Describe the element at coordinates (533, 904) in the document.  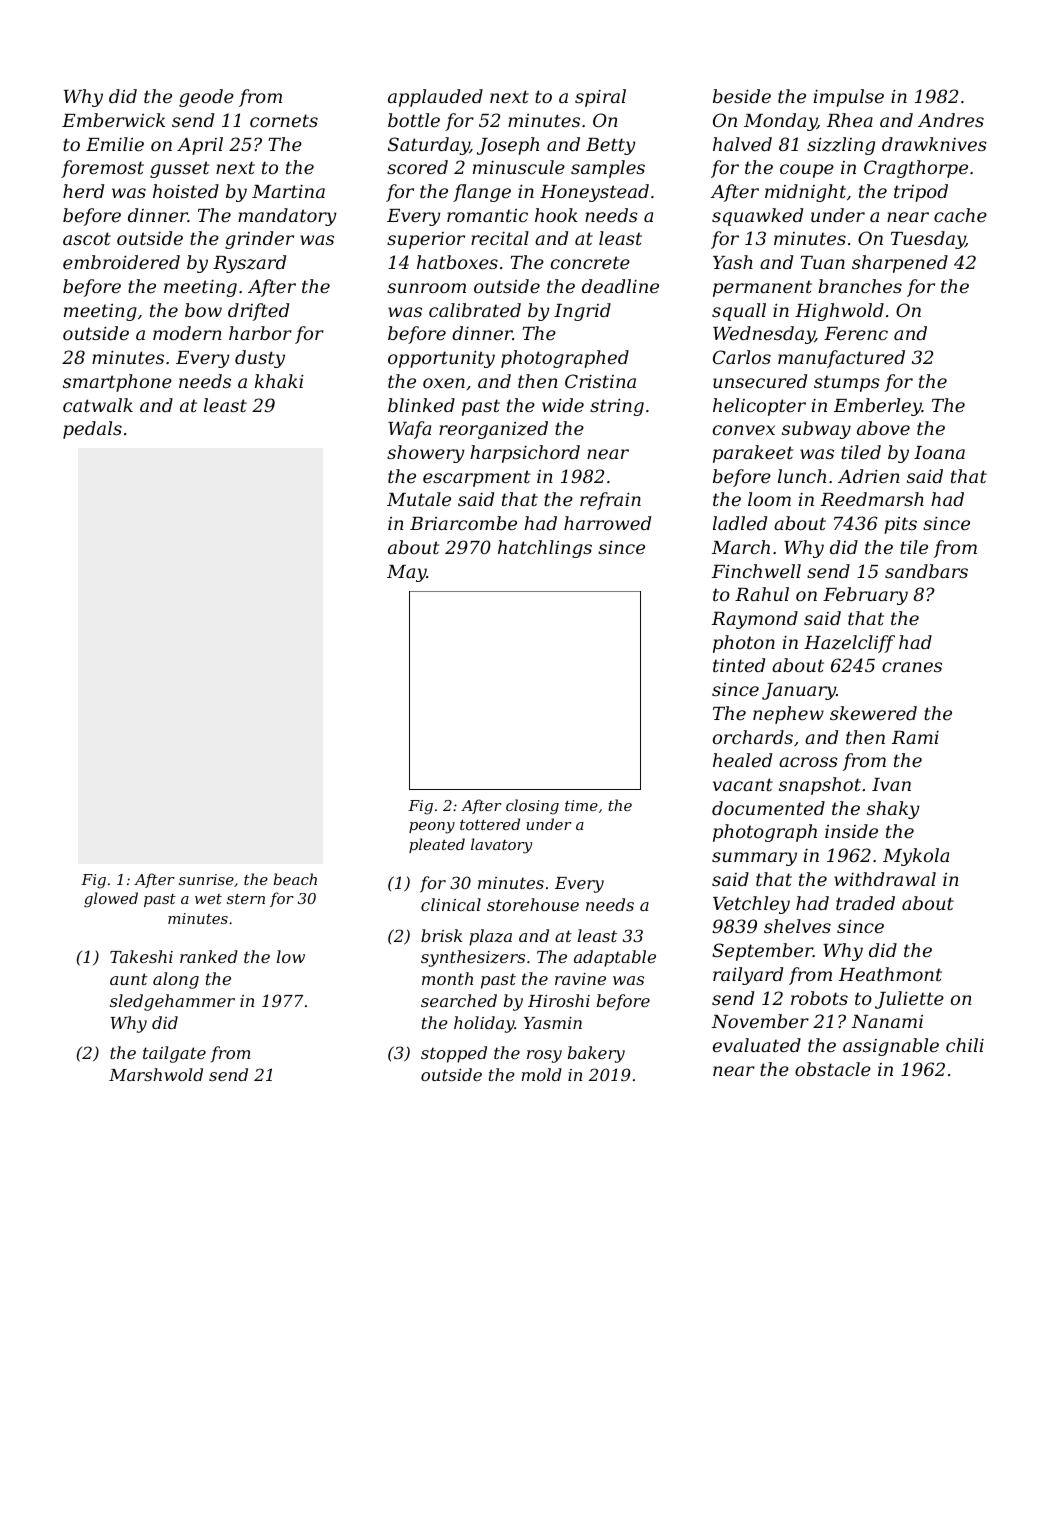
I see `storehouse` at that location.
